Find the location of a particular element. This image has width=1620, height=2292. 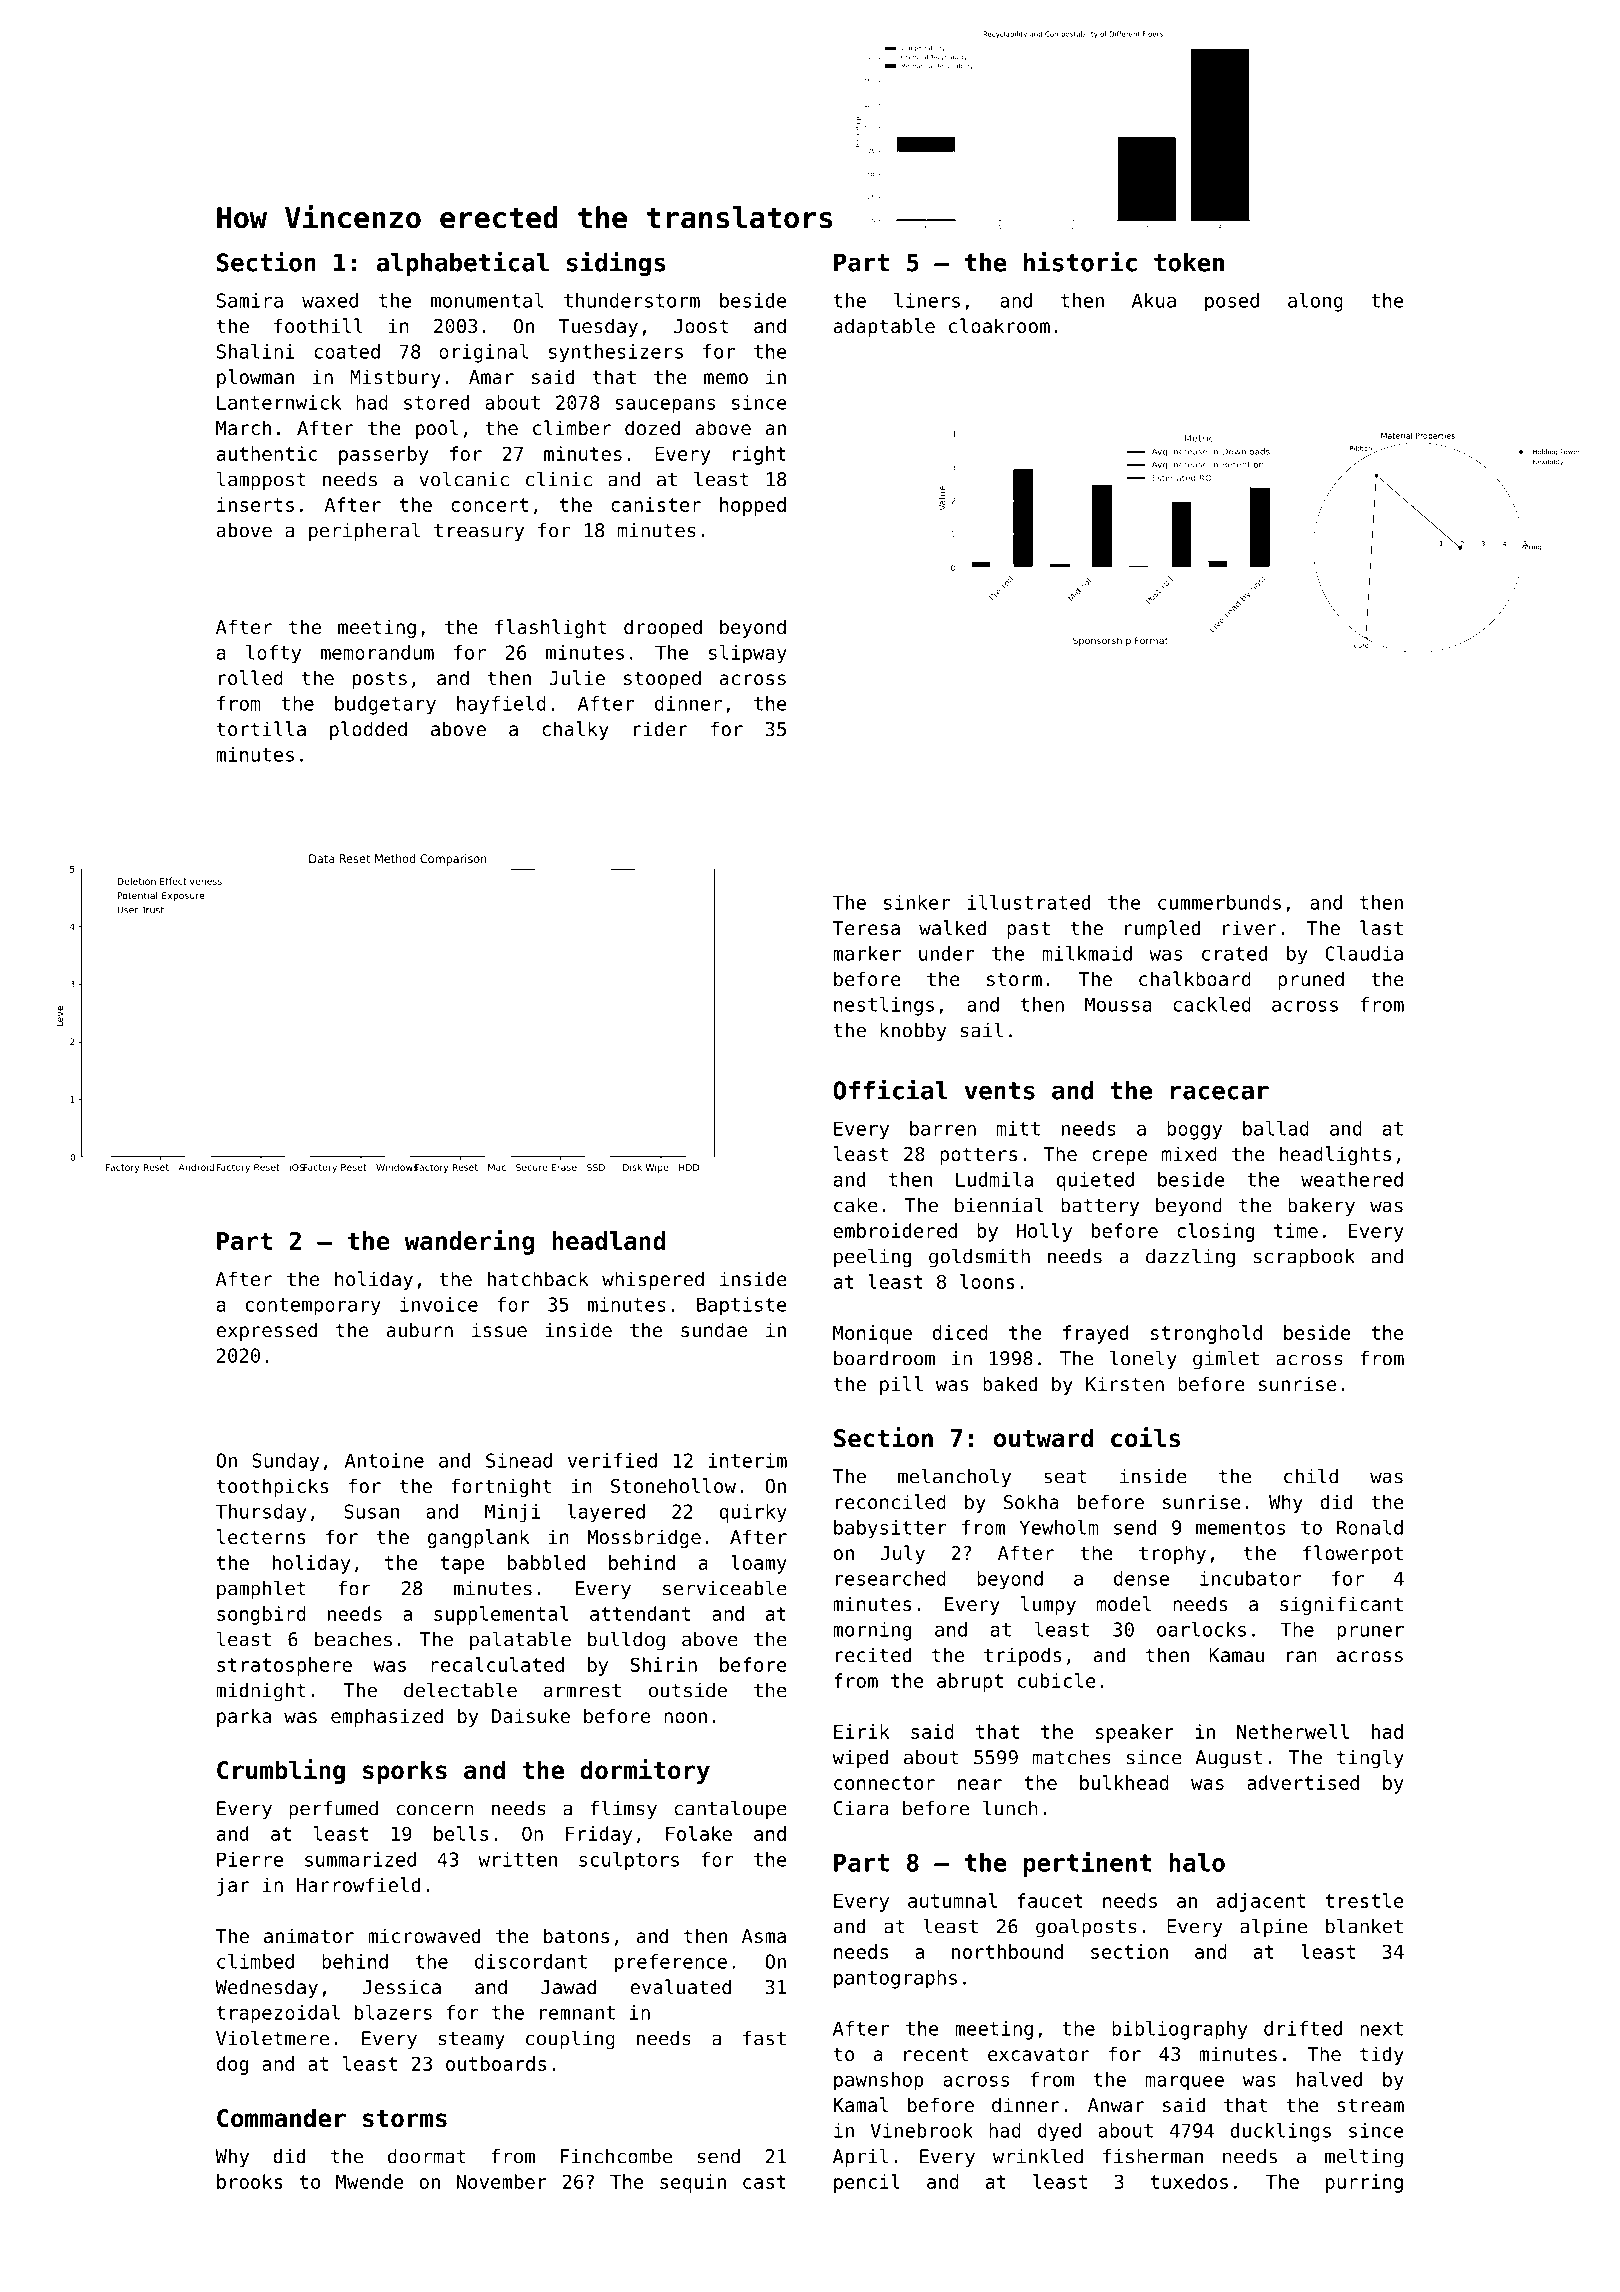

biennial is located at coordinates (999, 1205).
